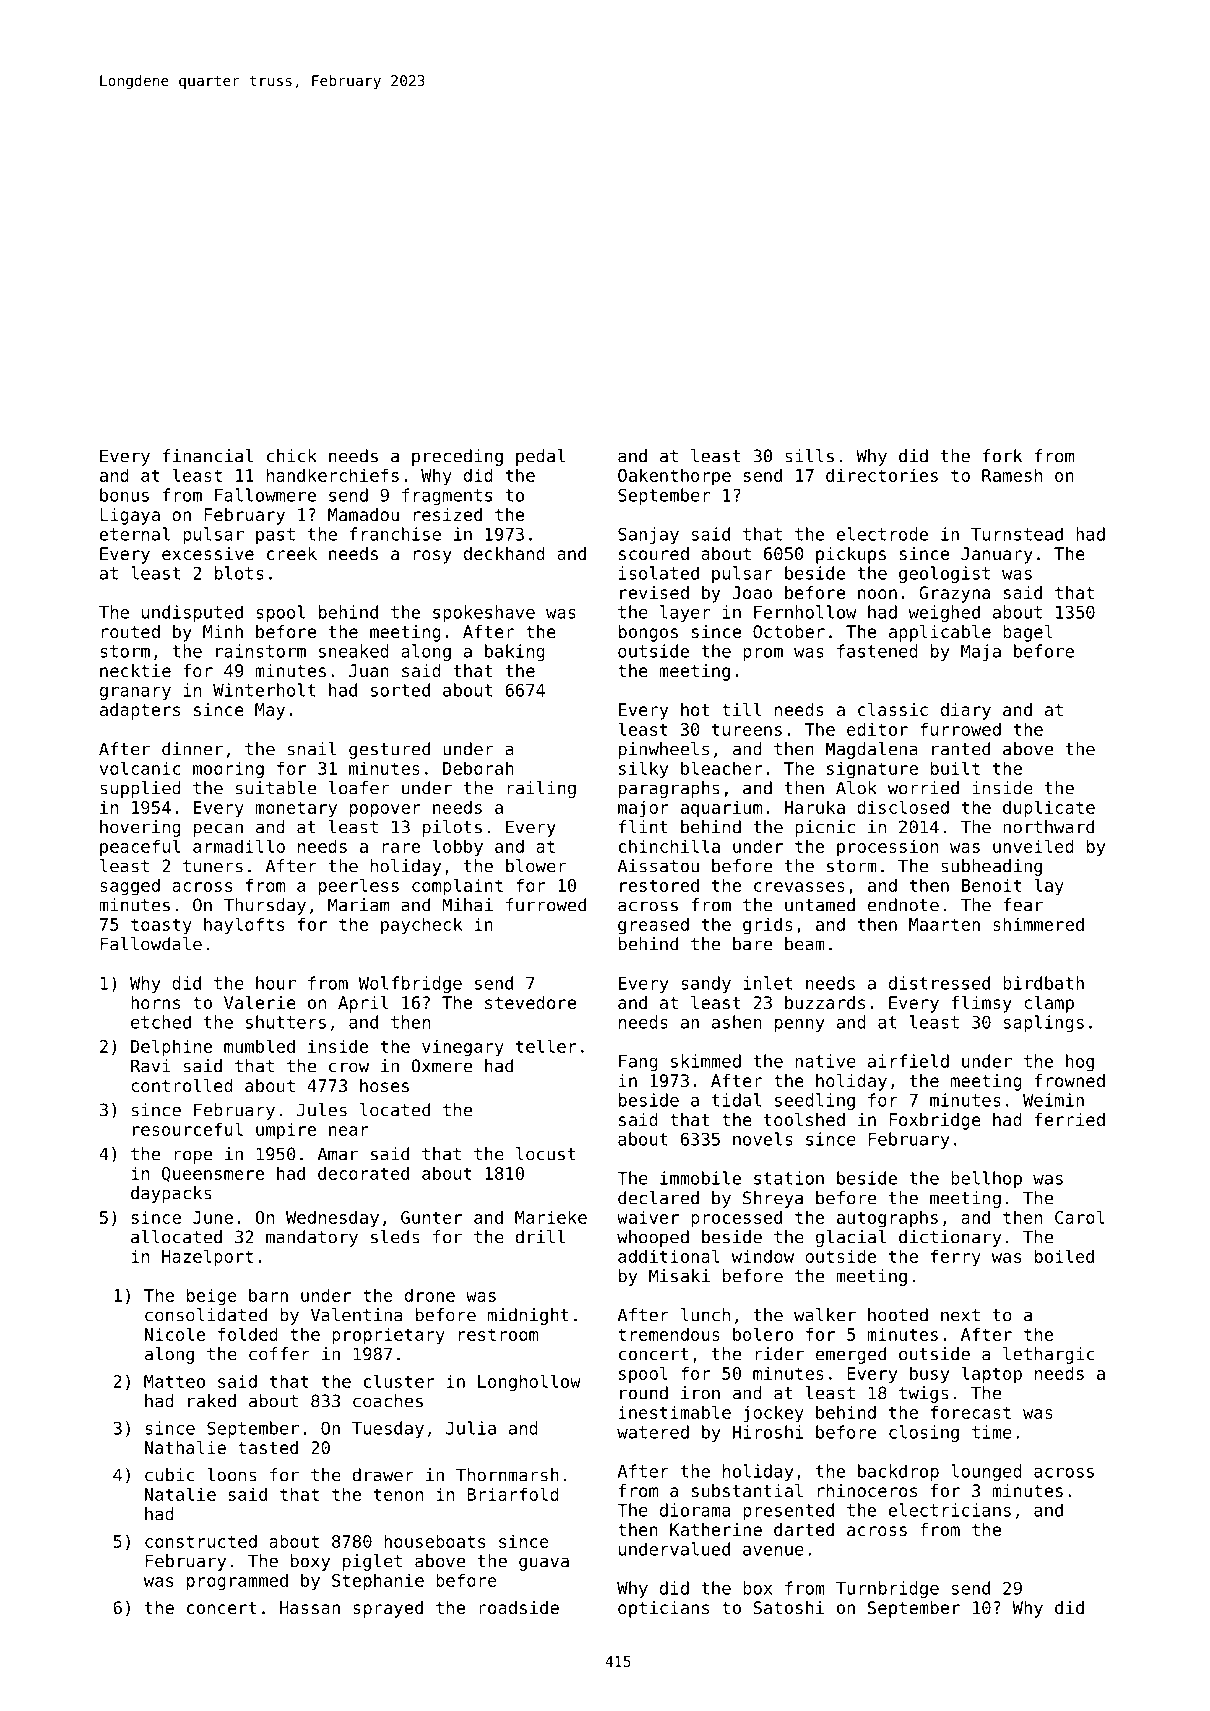  Describe the element at coordinates (924, 1433) in the screenshot. I see `closing` at that location.
